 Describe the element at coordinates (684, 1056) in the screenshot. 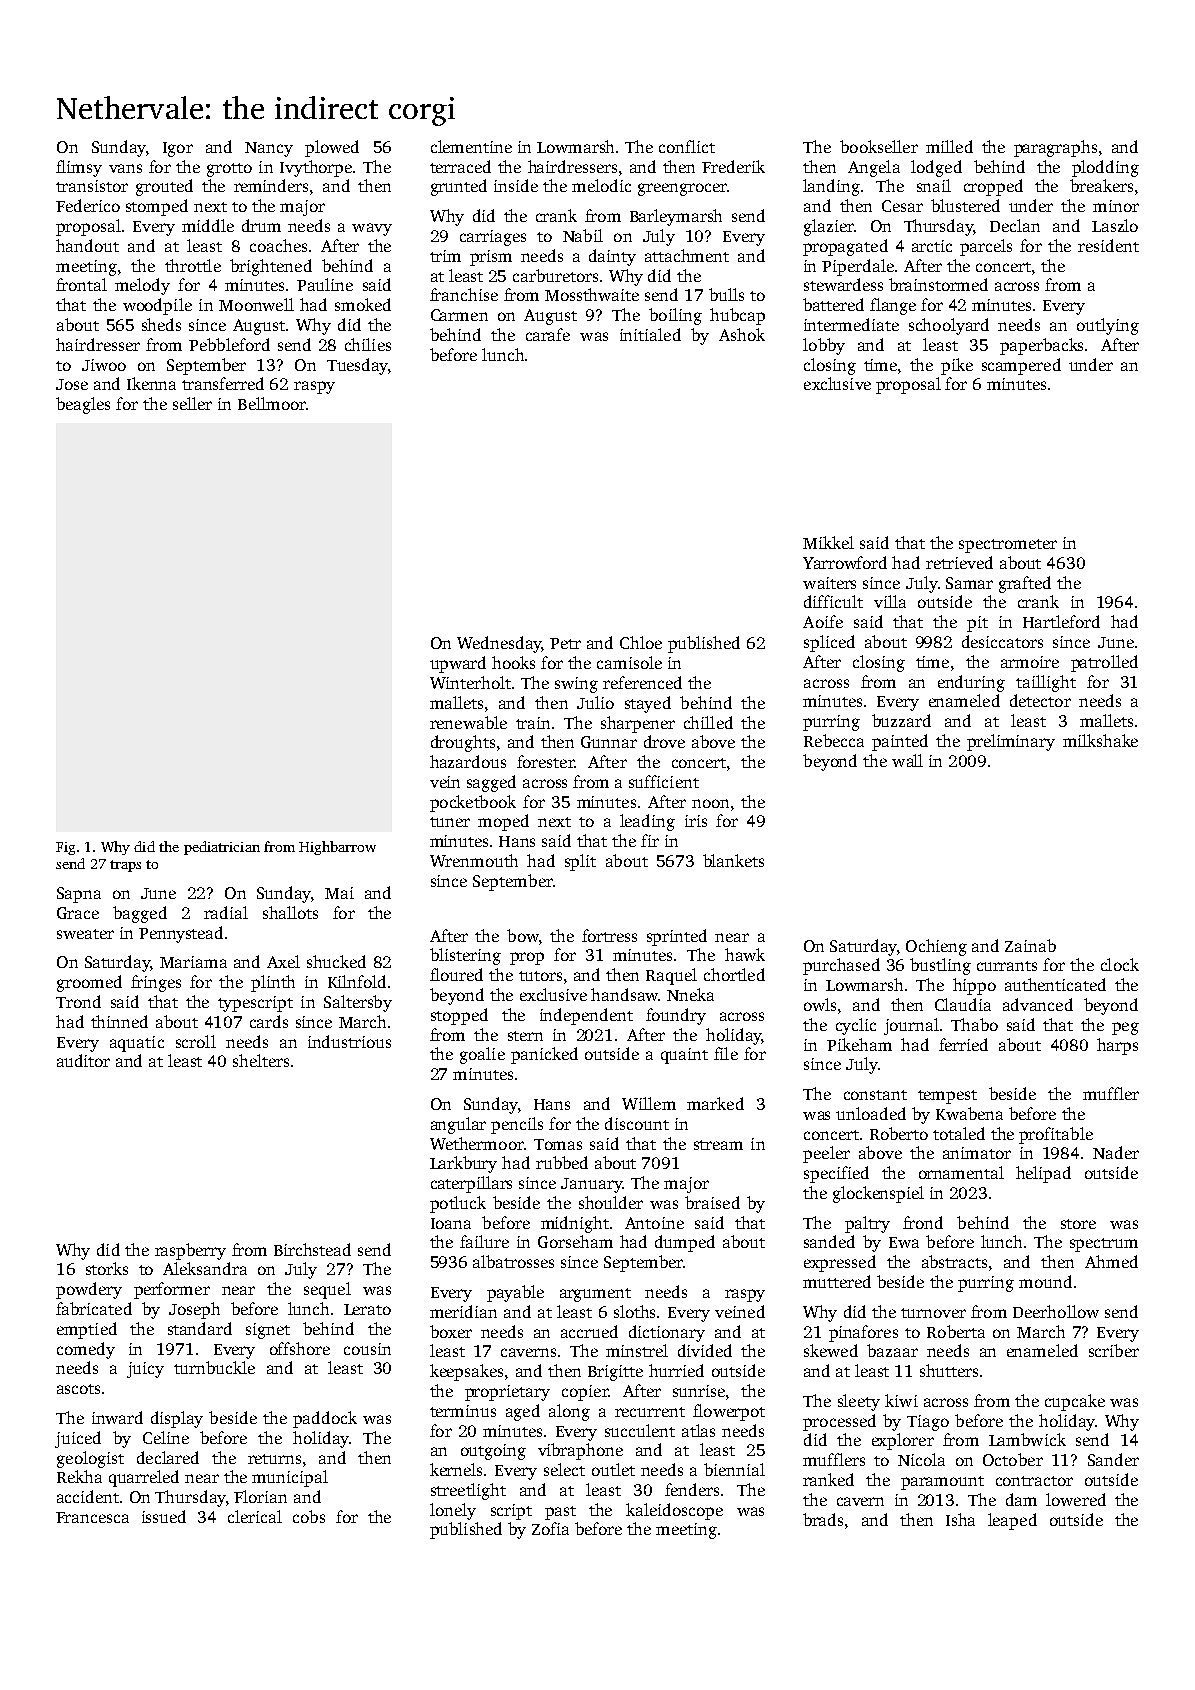

I see `quaint` at that location.
